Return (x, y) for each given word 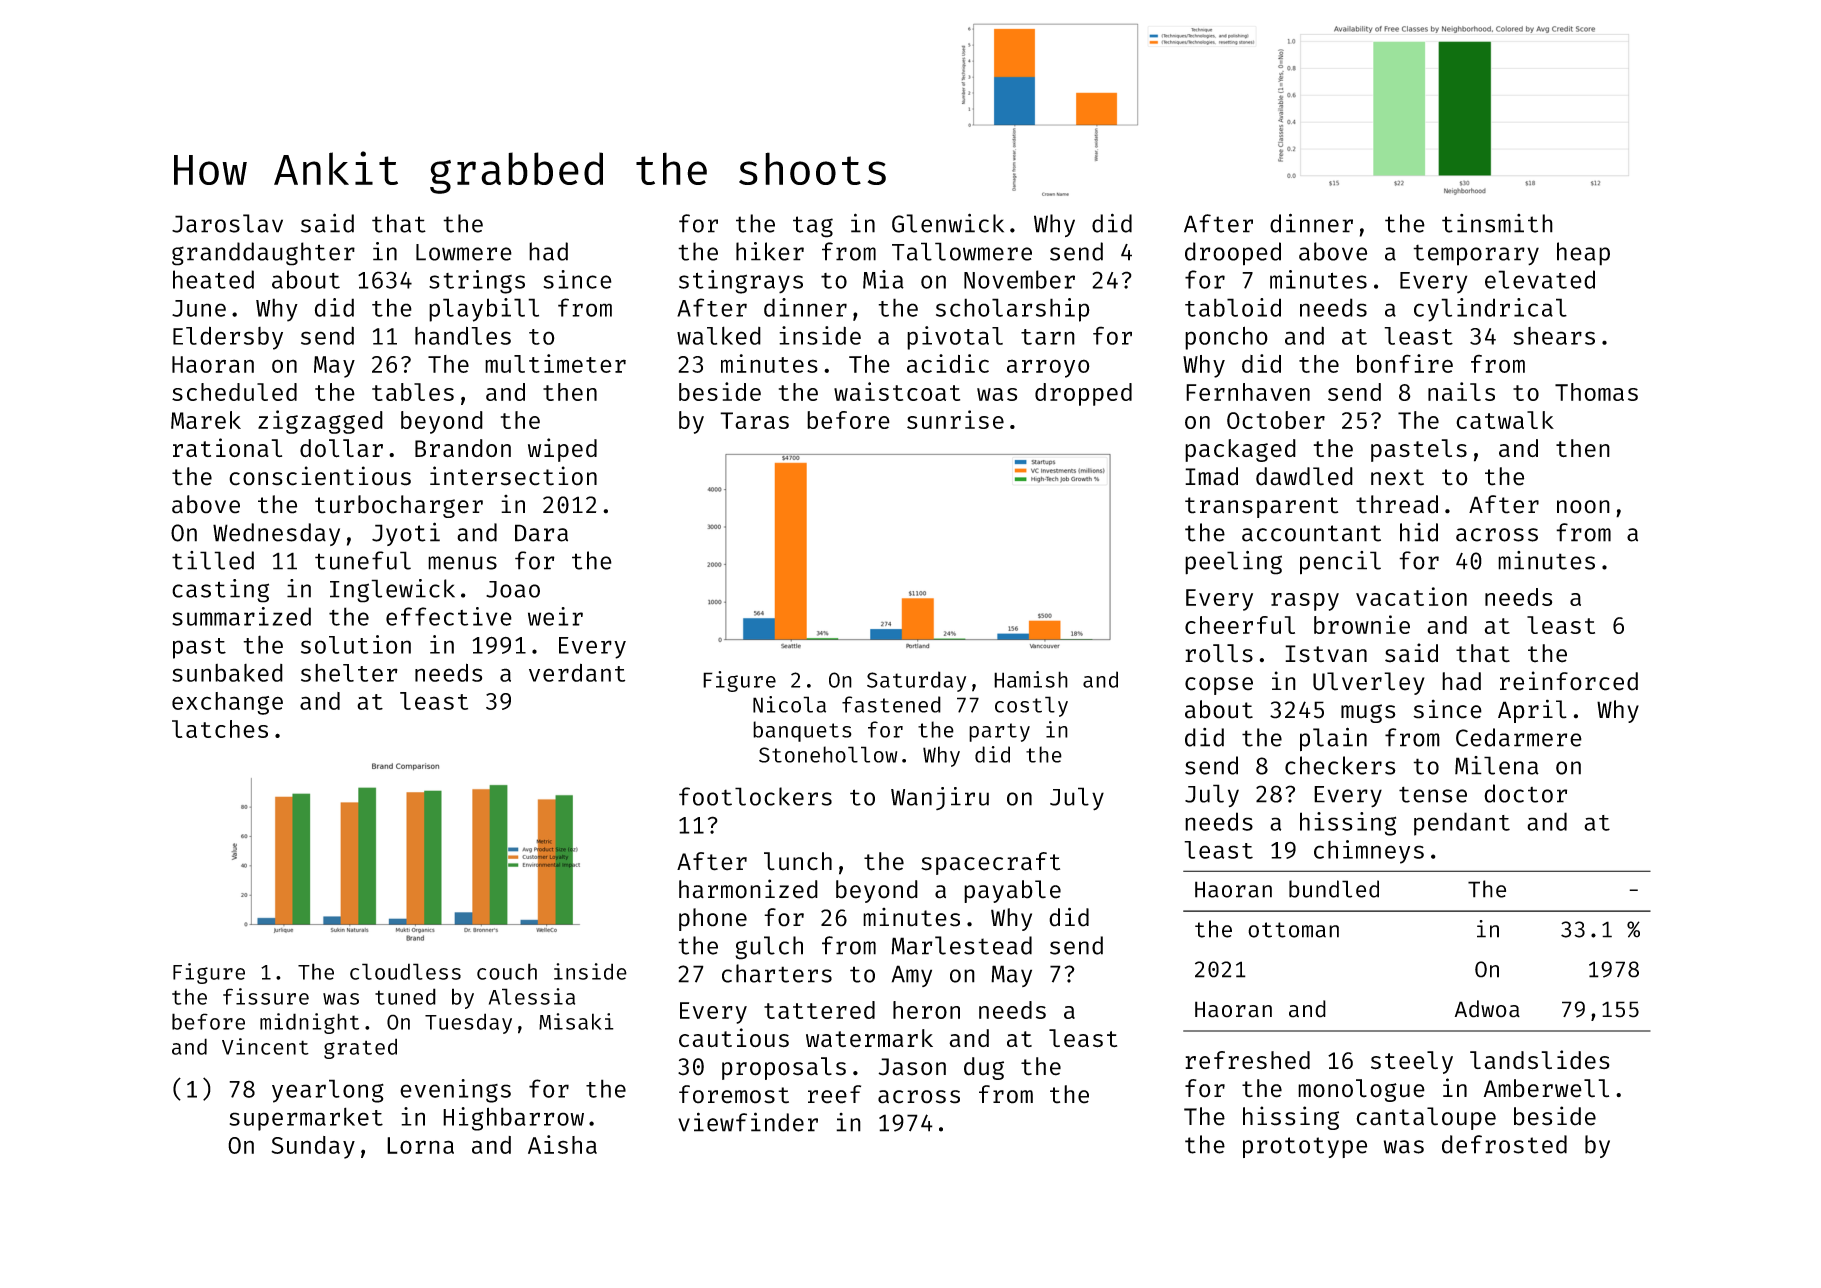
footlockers (755, 796)
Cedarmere (1519, 737)
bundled (1334, 889)
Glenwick (948, 223)
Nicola (789, 704)
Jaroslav (227, 223)
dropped (1083, 394)
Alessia (532, 996)
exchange (227, 703)
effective (449, 616)
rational (227, 447)
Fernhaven (1248, 392)
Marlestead (961, 945)
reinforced (1569, 681)
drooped (1233, 254)
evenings (455, 1091)
